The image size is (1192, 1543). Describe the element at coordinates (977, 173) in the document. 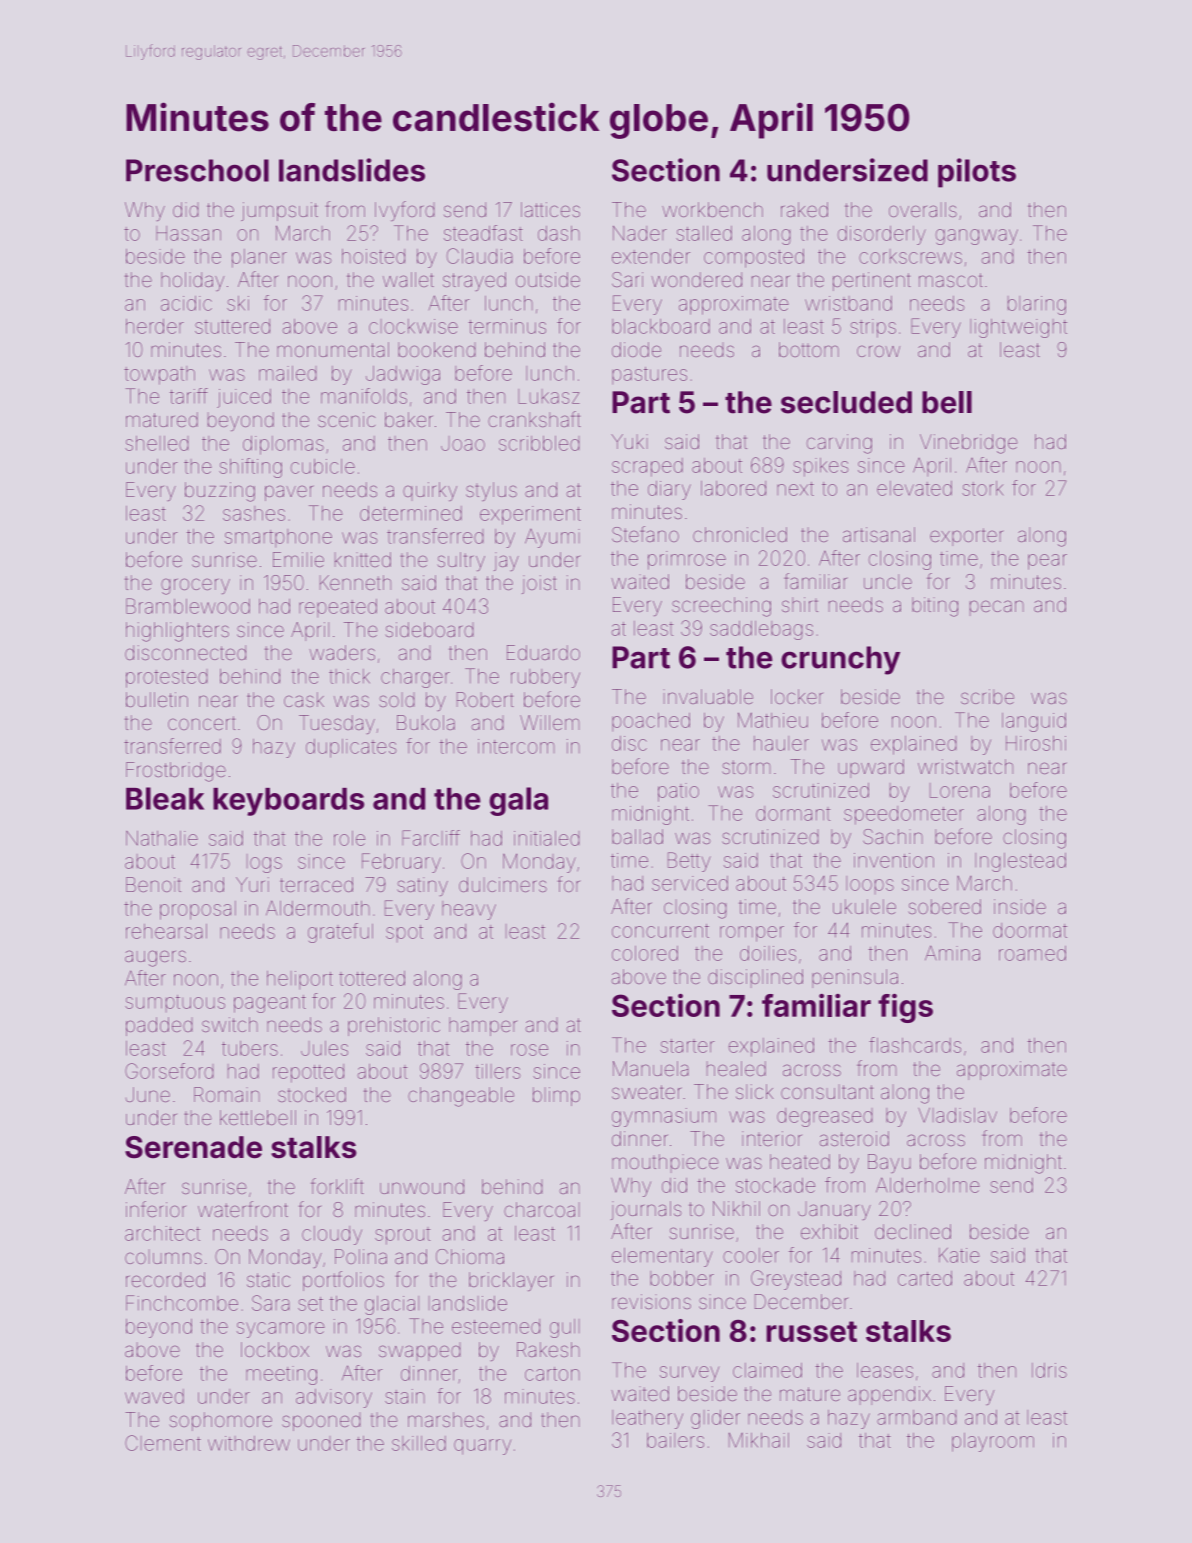

I see `pilots` at that location.
